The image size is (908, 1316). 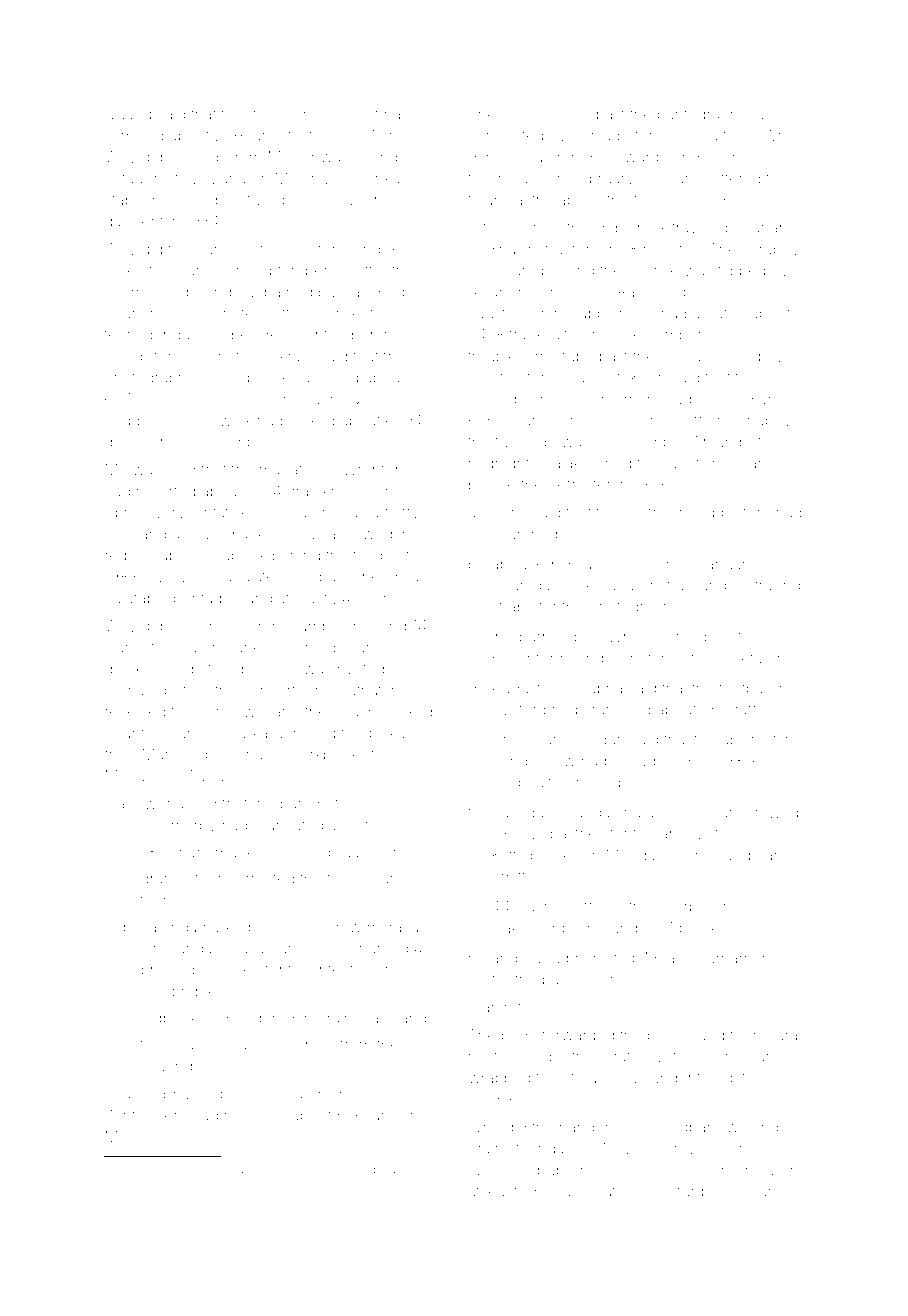 I want to click on original, so click(x=494, y=250).
